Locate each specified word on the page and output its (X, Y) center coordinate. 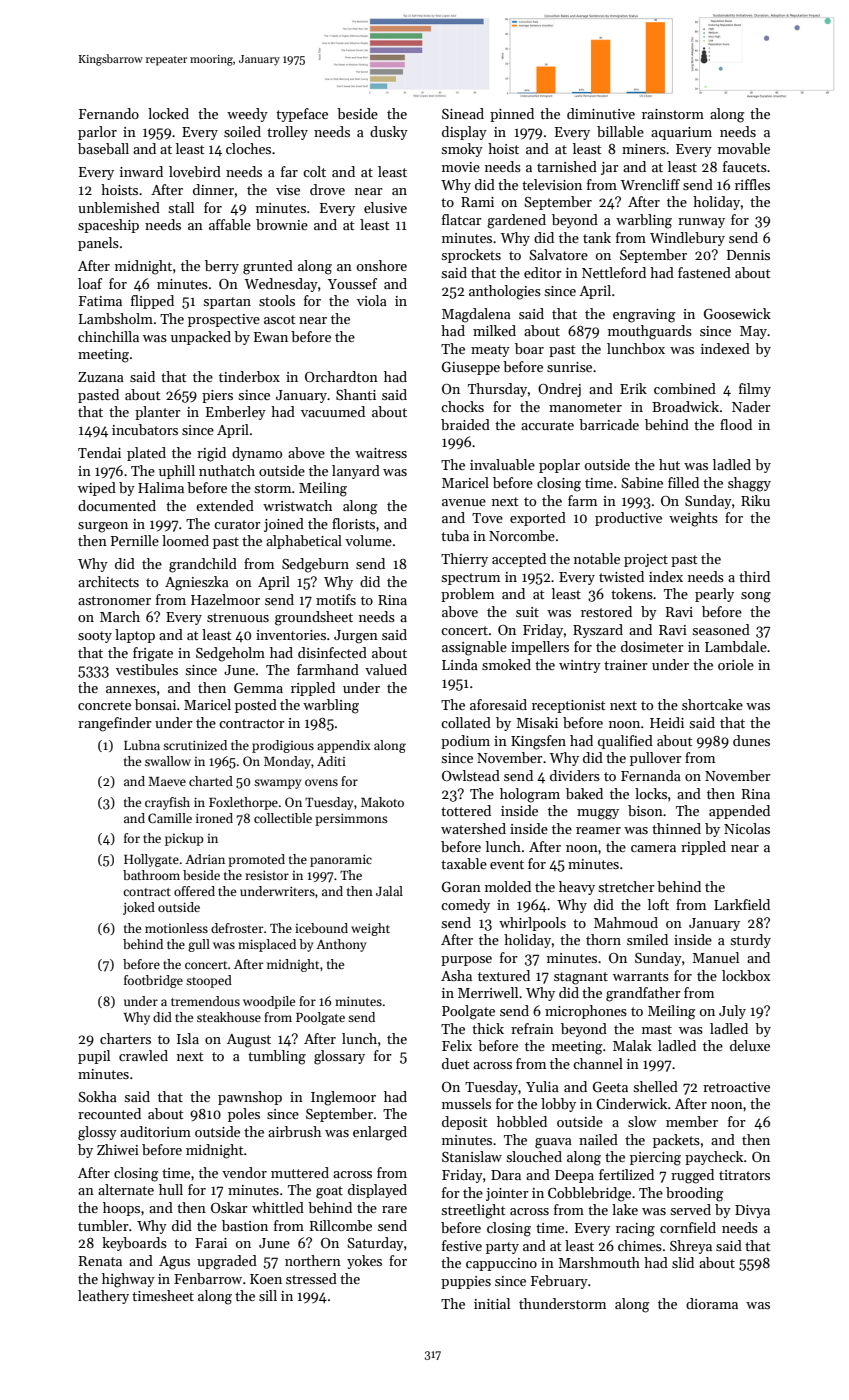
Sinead (463, 113)
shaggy (749, 484)
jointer (507, 1194)
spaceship (108, 226)
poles (244, 1115)
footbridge (153, 981)
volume (368, 540)
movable (744, 148)
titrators (744, 1175)
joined (284, 525)
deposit (465, 1123)
